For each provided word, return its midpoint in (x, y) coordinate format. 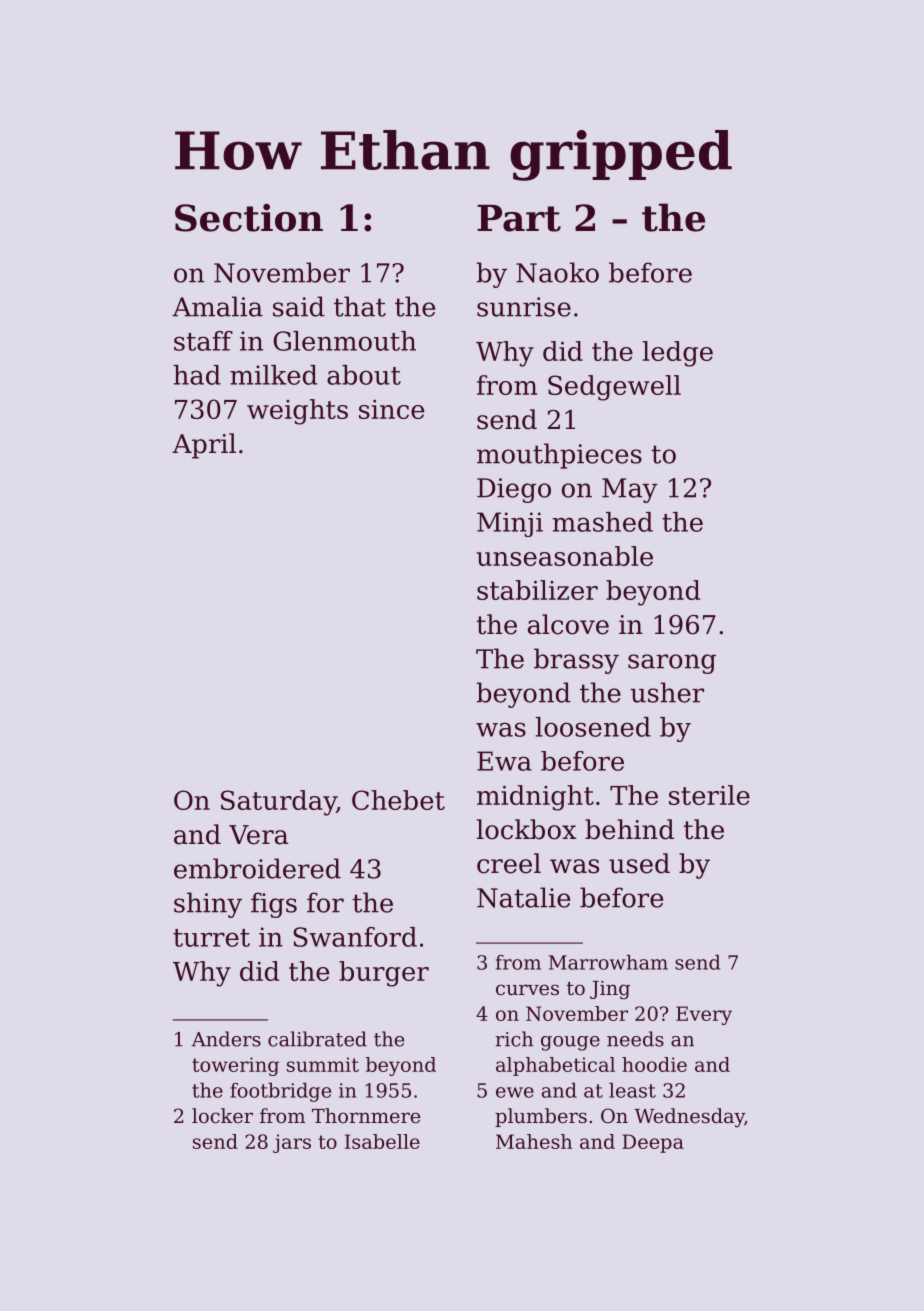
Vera (258, 835)
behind (629, 829)
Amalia (217, 306)
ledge (678, 354)
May (630, 490)
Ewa (504, 761)
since (391, 409)
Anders (226, 1039)
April (204, 446)
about (364, 375)
